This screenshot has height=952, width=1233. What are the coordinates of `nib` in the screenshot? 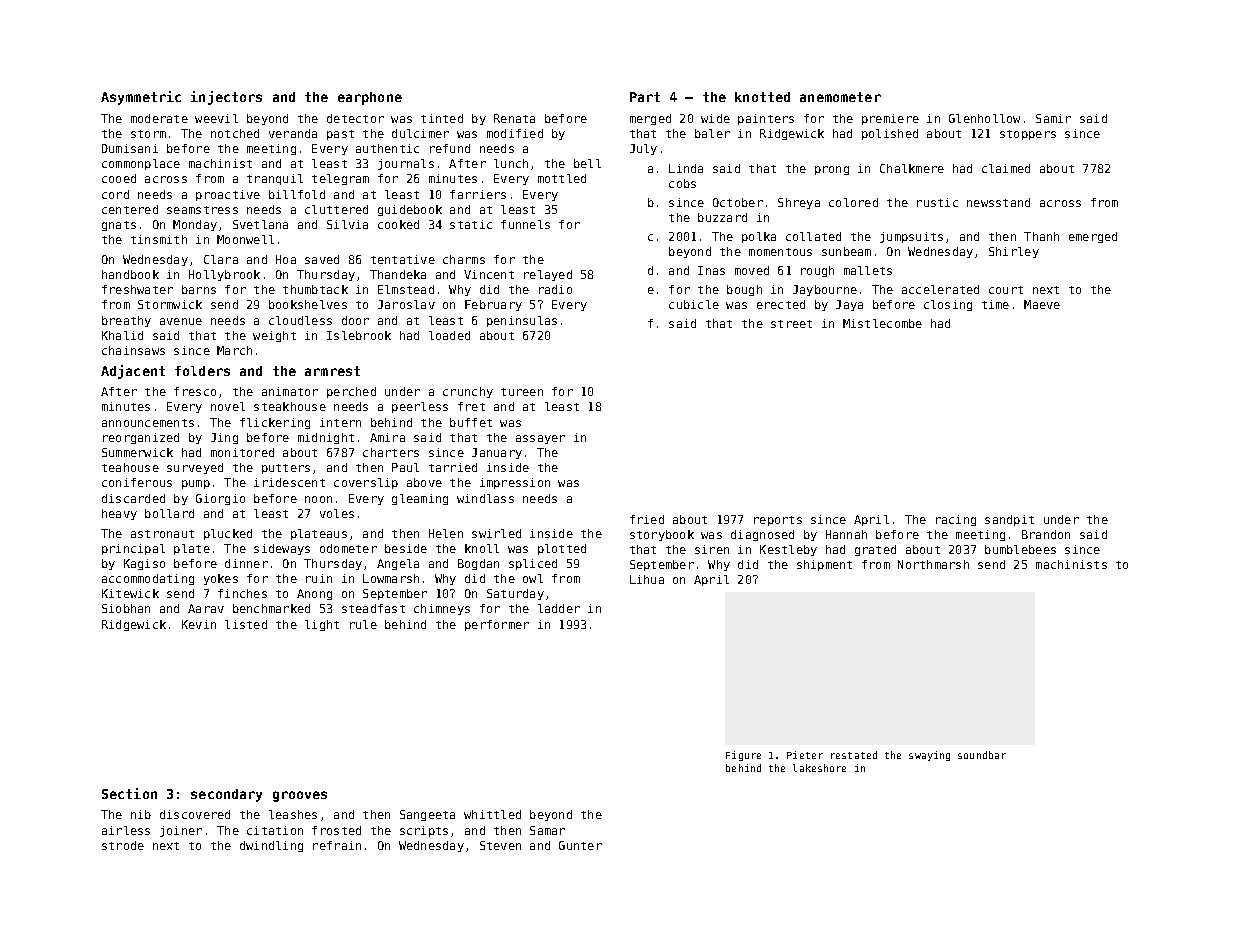 It's located at (141, 814).
